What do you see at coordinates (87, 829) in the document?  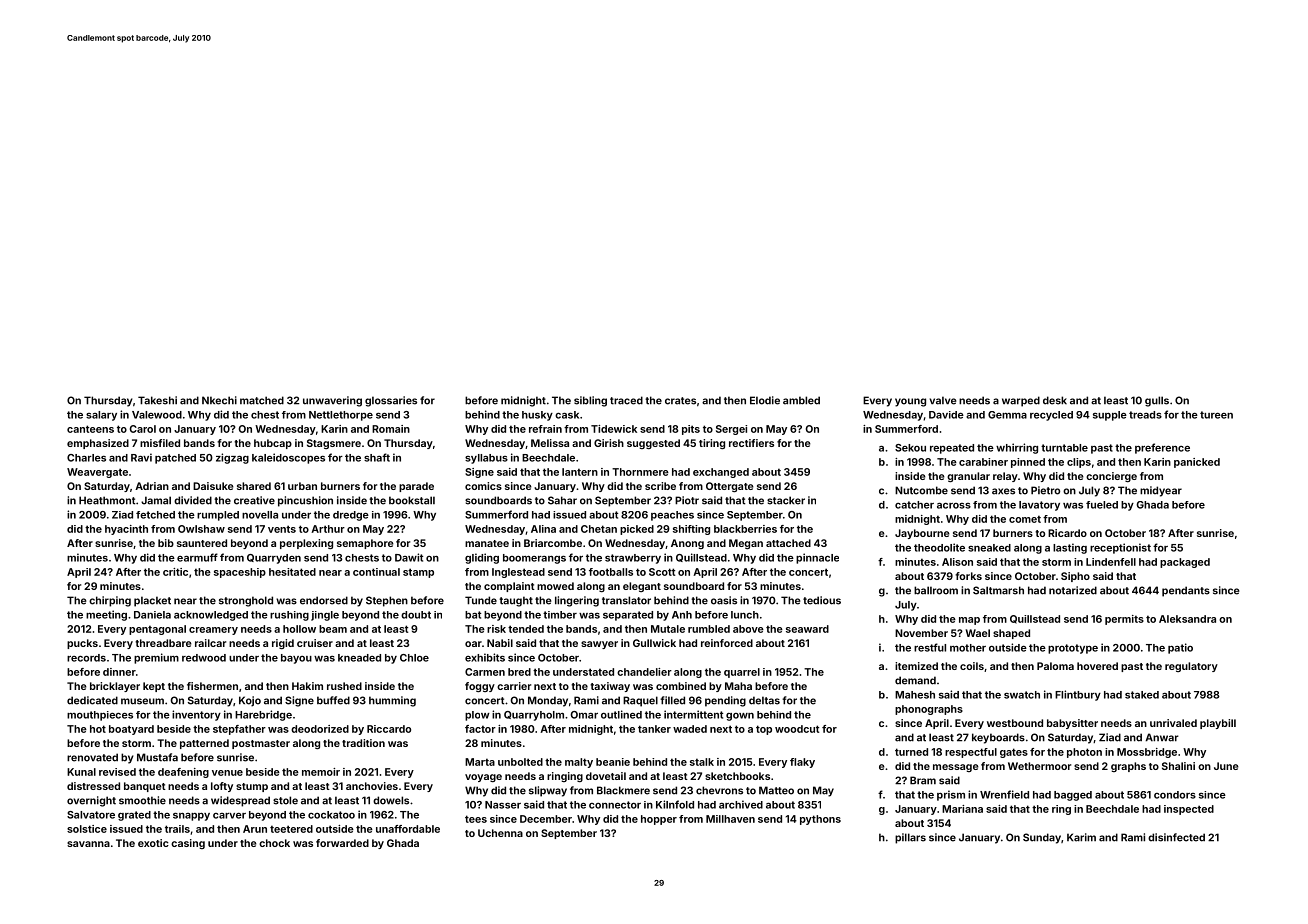 I see `solstice` at bounding box center [87, 829].
